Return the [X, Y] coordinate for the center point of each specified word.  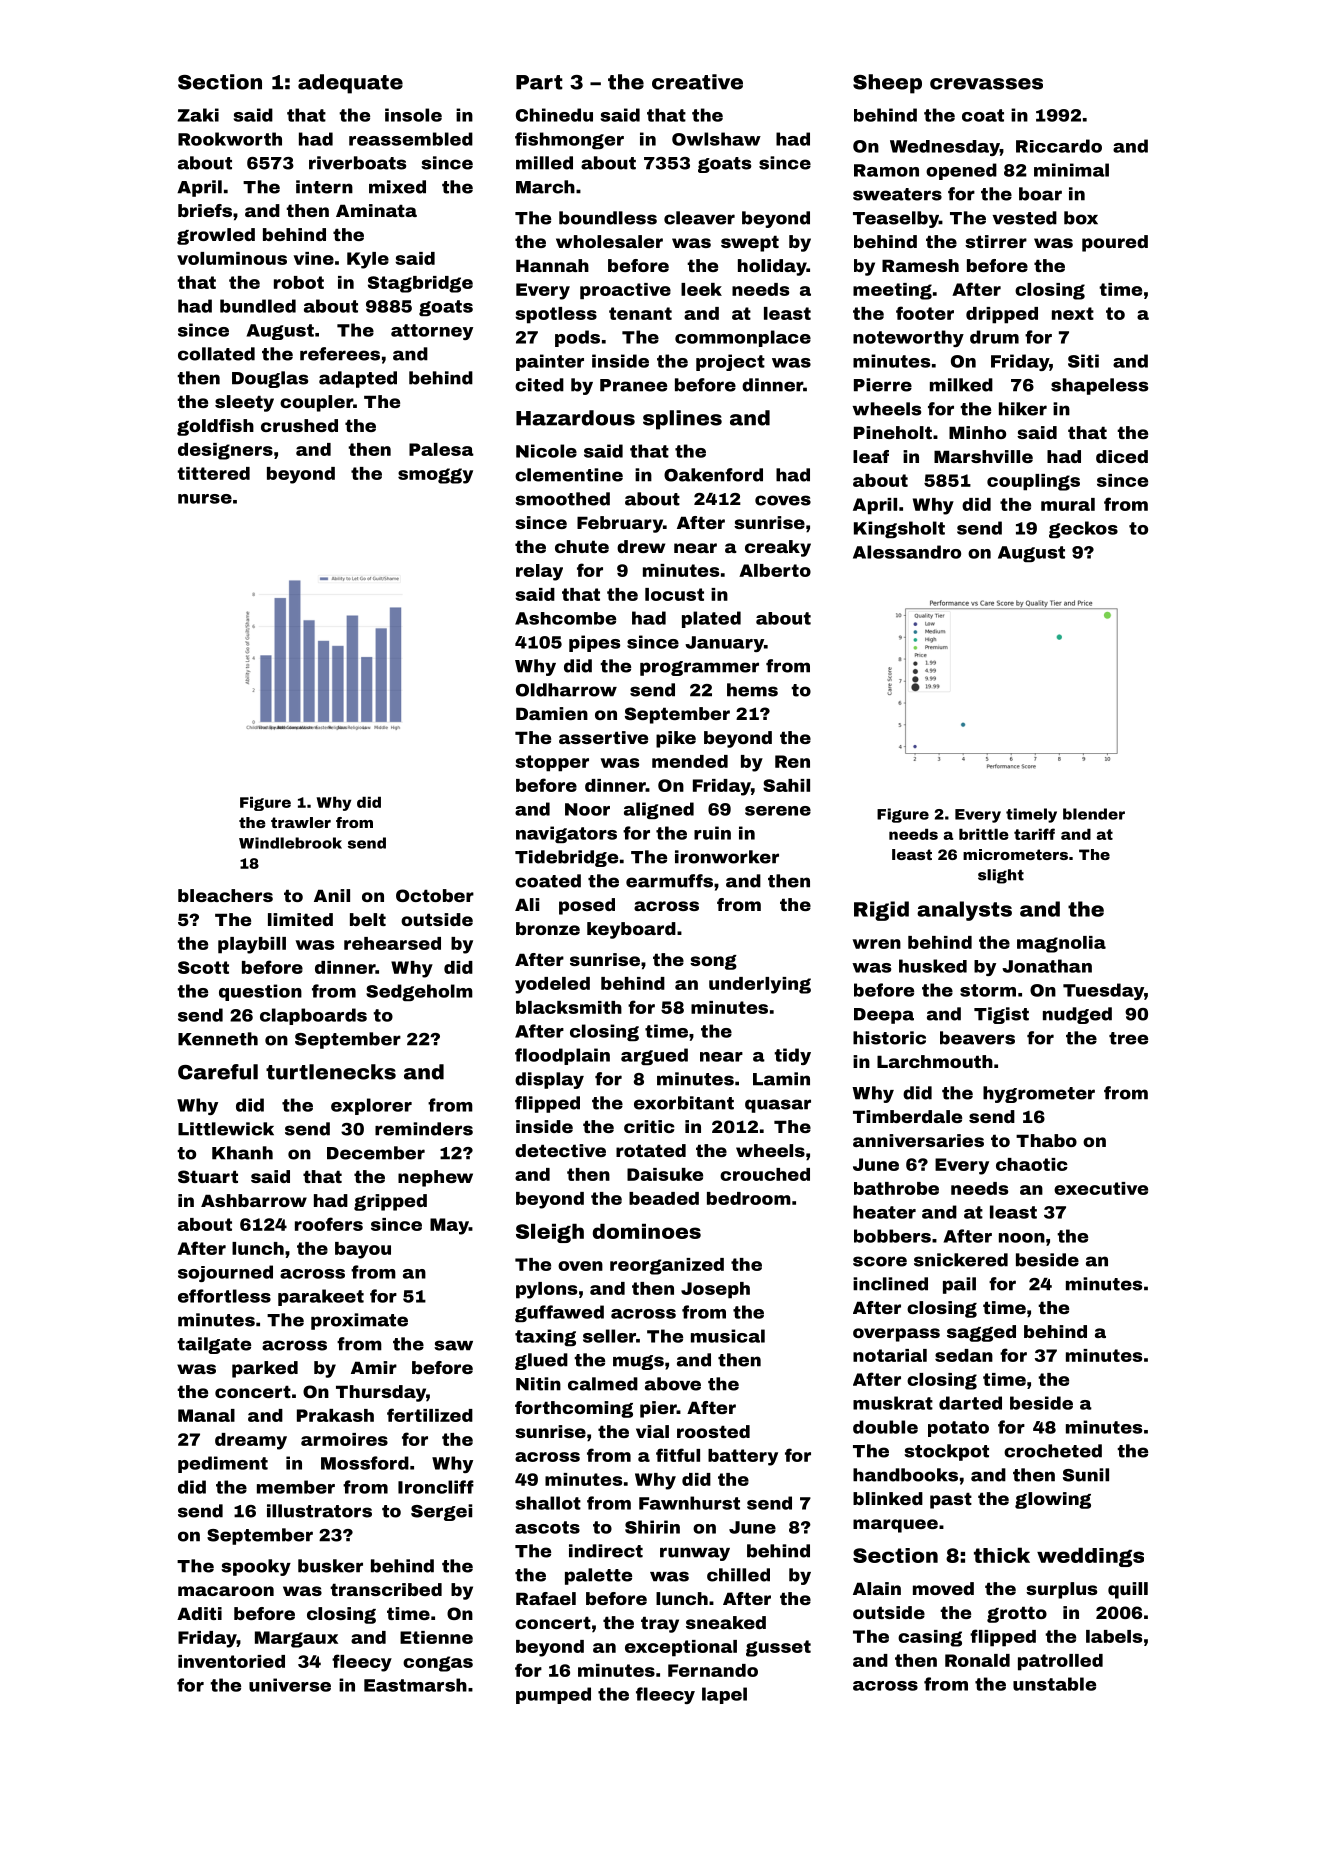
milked [961, 385]
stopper [552, 763]
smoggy [435, 476]
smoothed [562, 499]
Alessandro [907, 552]
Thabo [1046, 1140]
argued [654, 1056]
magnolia [1061, 944]
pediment [223, 1464]
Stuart [208, 1176]
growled [216, 236]
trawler [301, 822]
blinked [888, 1498]
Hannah [552, 265]
